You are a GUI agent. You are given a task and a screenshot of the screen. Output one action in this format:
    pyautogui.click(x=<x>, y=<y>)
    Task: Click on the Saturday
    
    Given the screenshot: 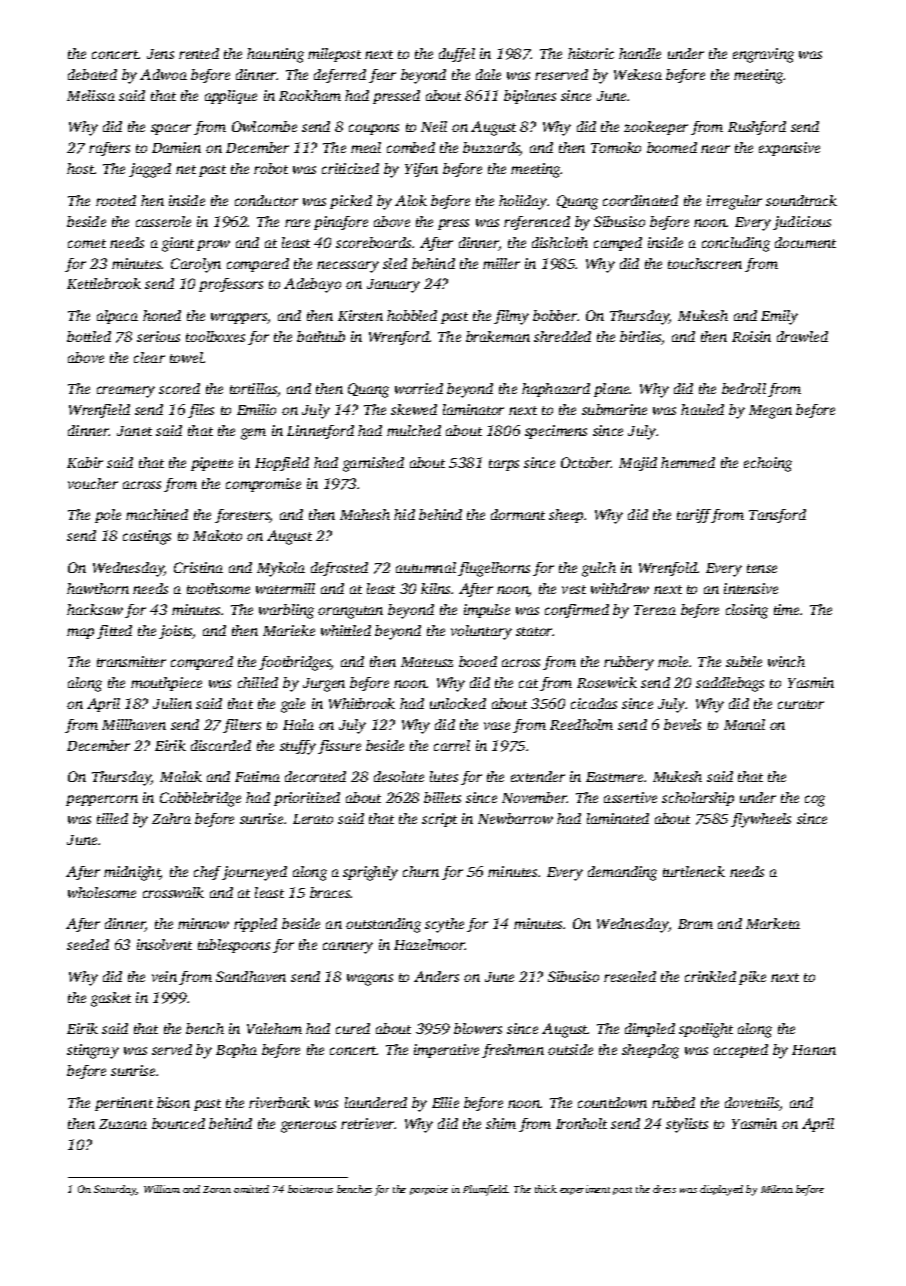 What is the action you would take?
    pyautogui.click(x=115, y=1190)
